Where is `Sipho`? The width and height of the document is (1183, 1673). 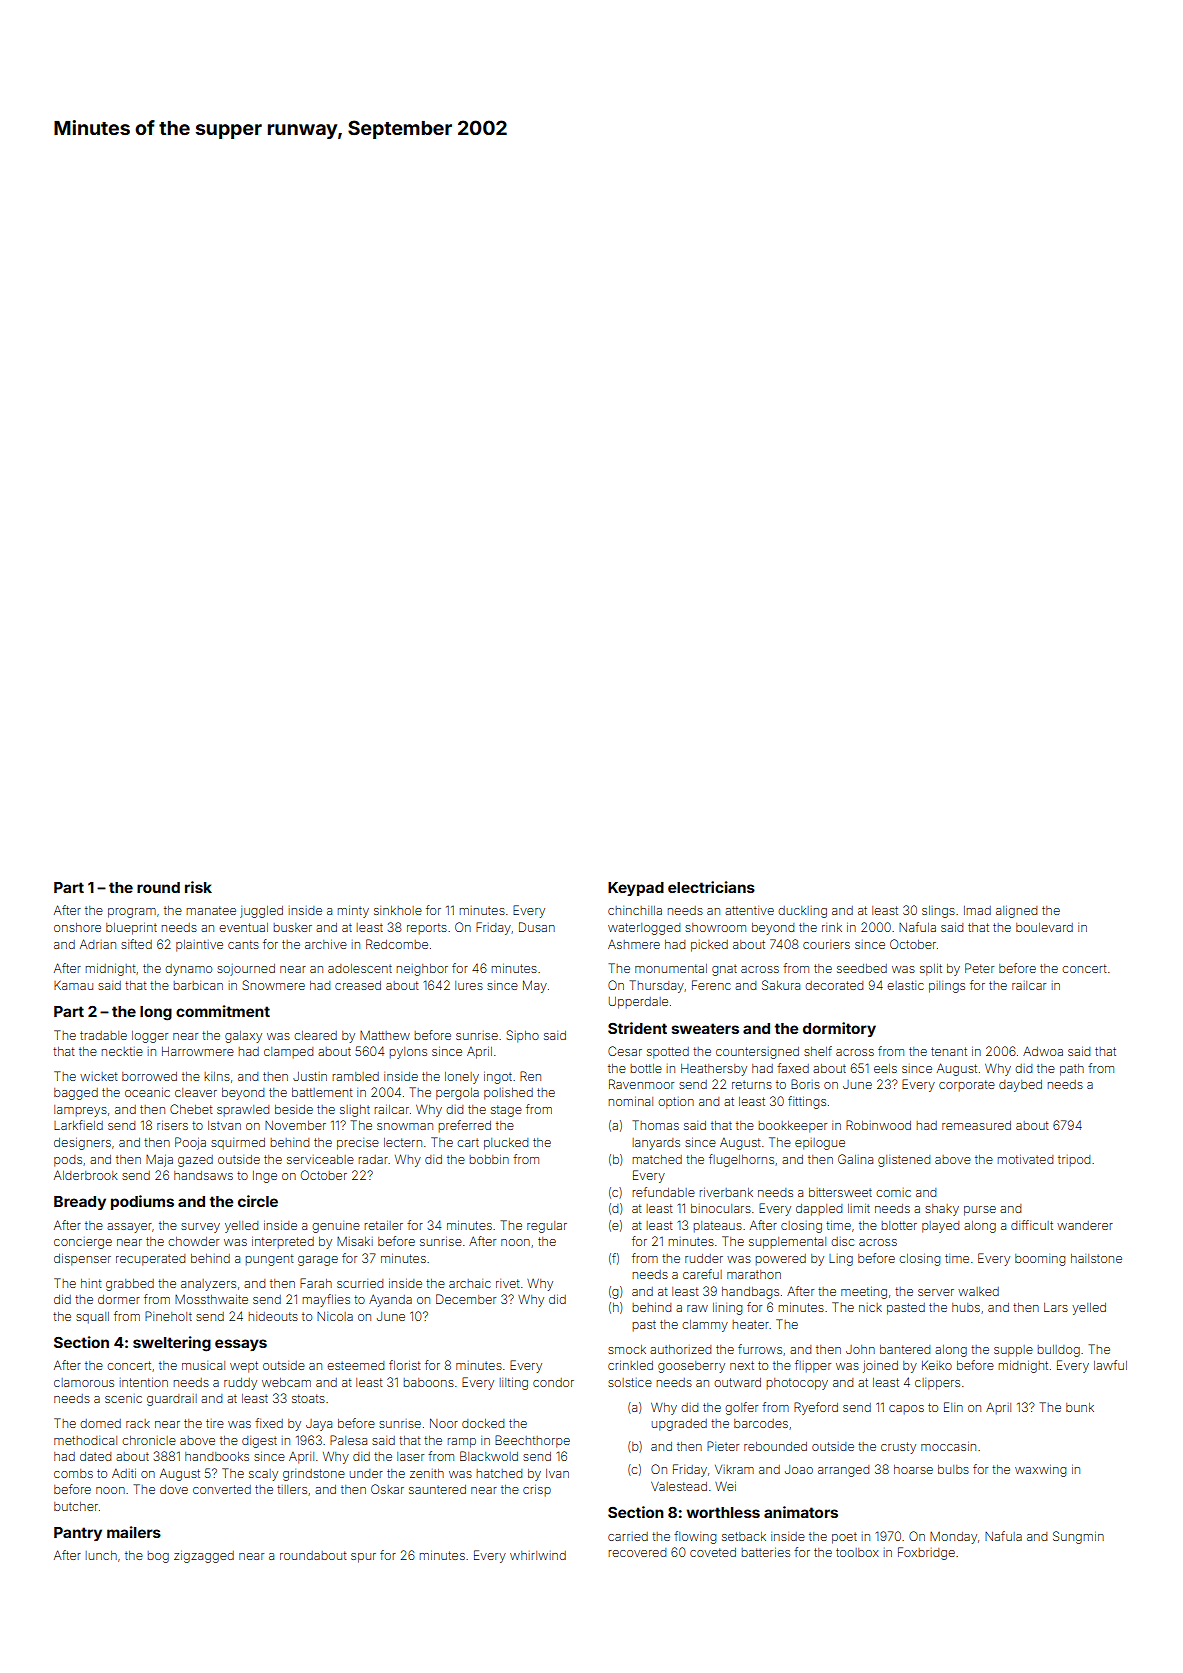 Sipho is located at coordinates (522, 1036).
